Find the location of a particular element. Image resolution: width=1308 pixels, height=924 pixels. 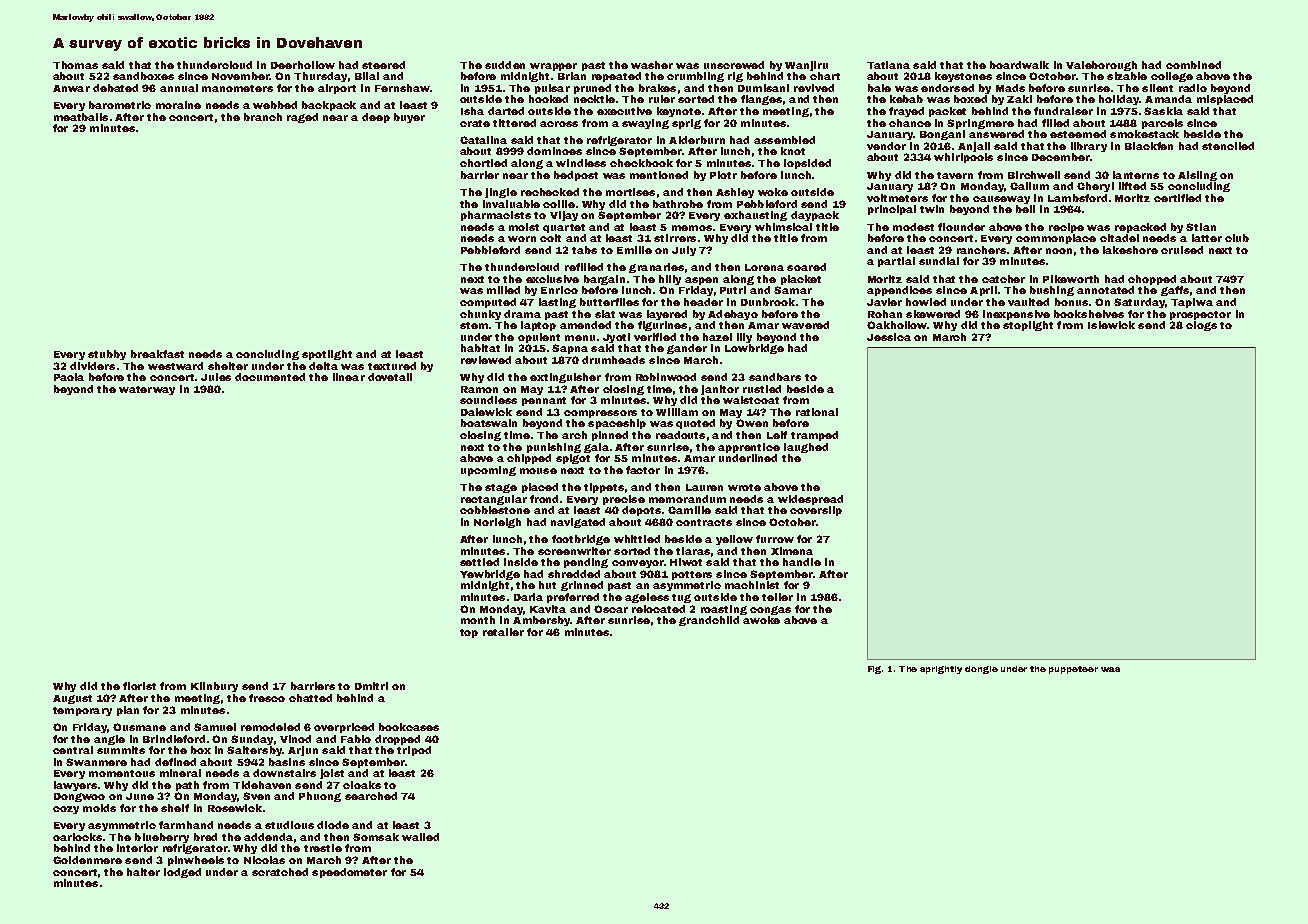

lodged is located at coordinates (182, 873).
